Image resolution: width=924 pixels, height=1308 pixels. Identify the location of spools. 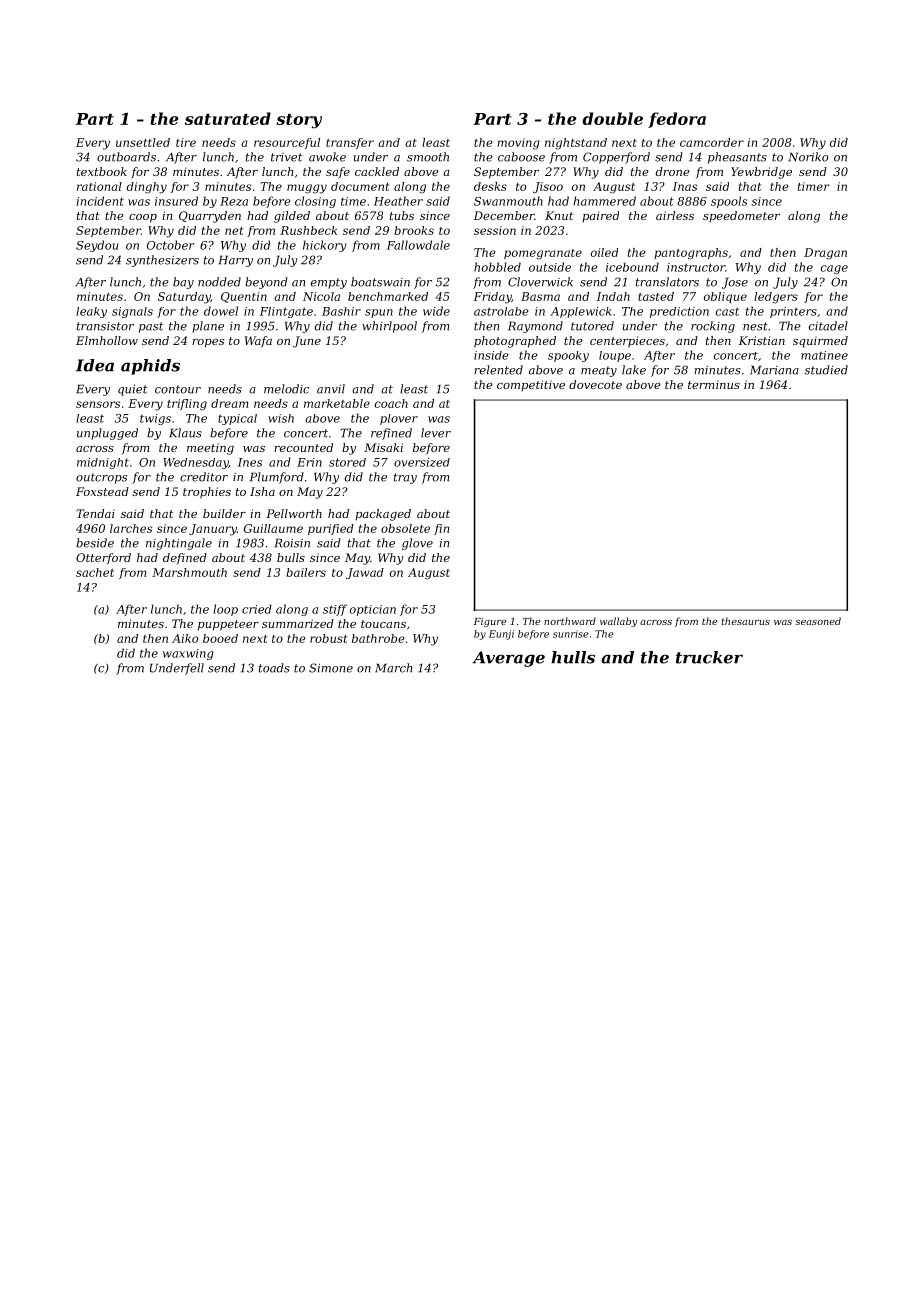
(729, 202).
